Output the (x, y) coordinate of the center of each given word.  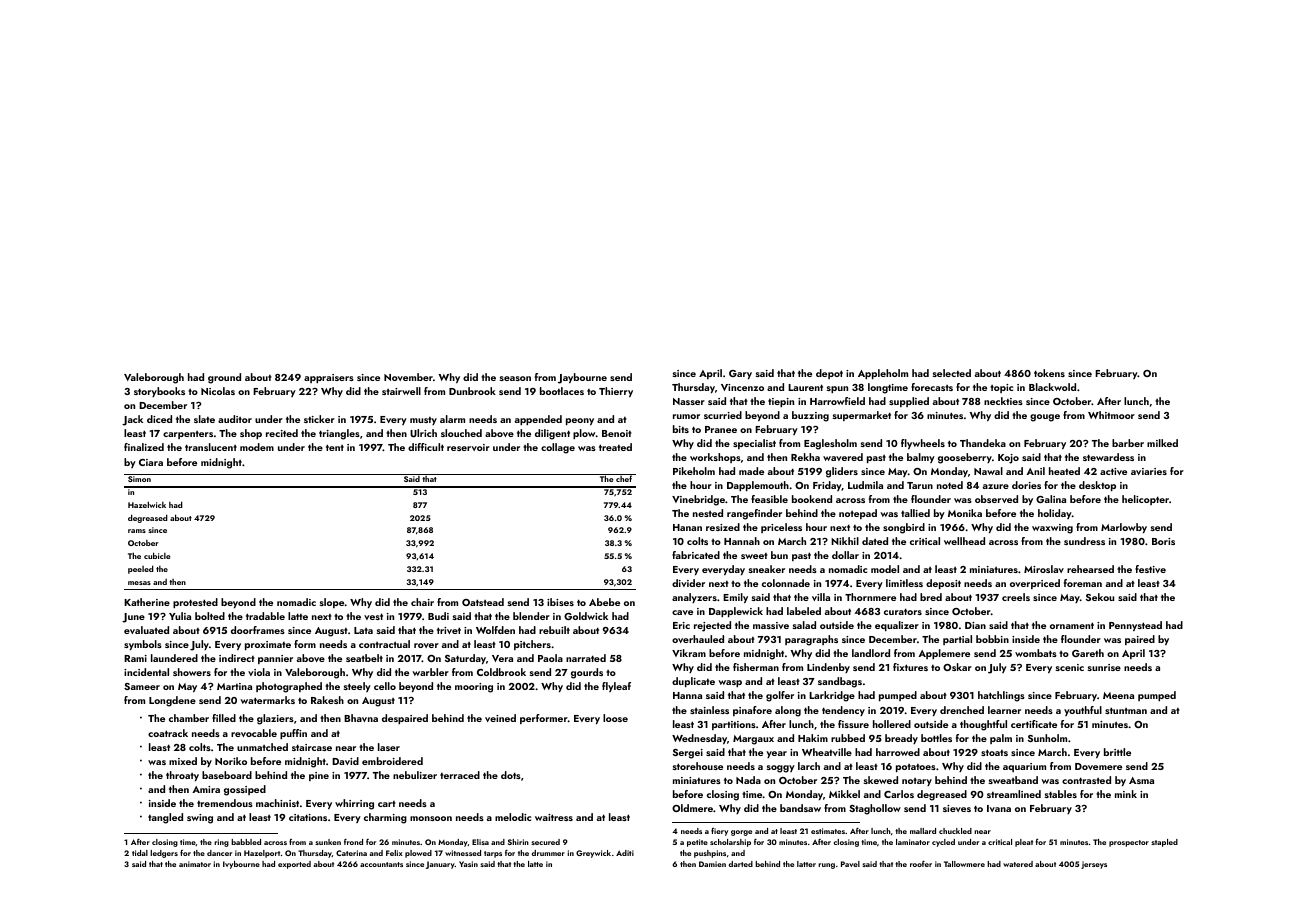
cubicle (157, 555)
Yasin (468, 864)
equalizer (897, 626)
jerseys (1094, 865)
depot (829, 374)
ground (224, 378)
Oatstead (483, 602)
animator (195, 864)
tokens (1049, 373)
